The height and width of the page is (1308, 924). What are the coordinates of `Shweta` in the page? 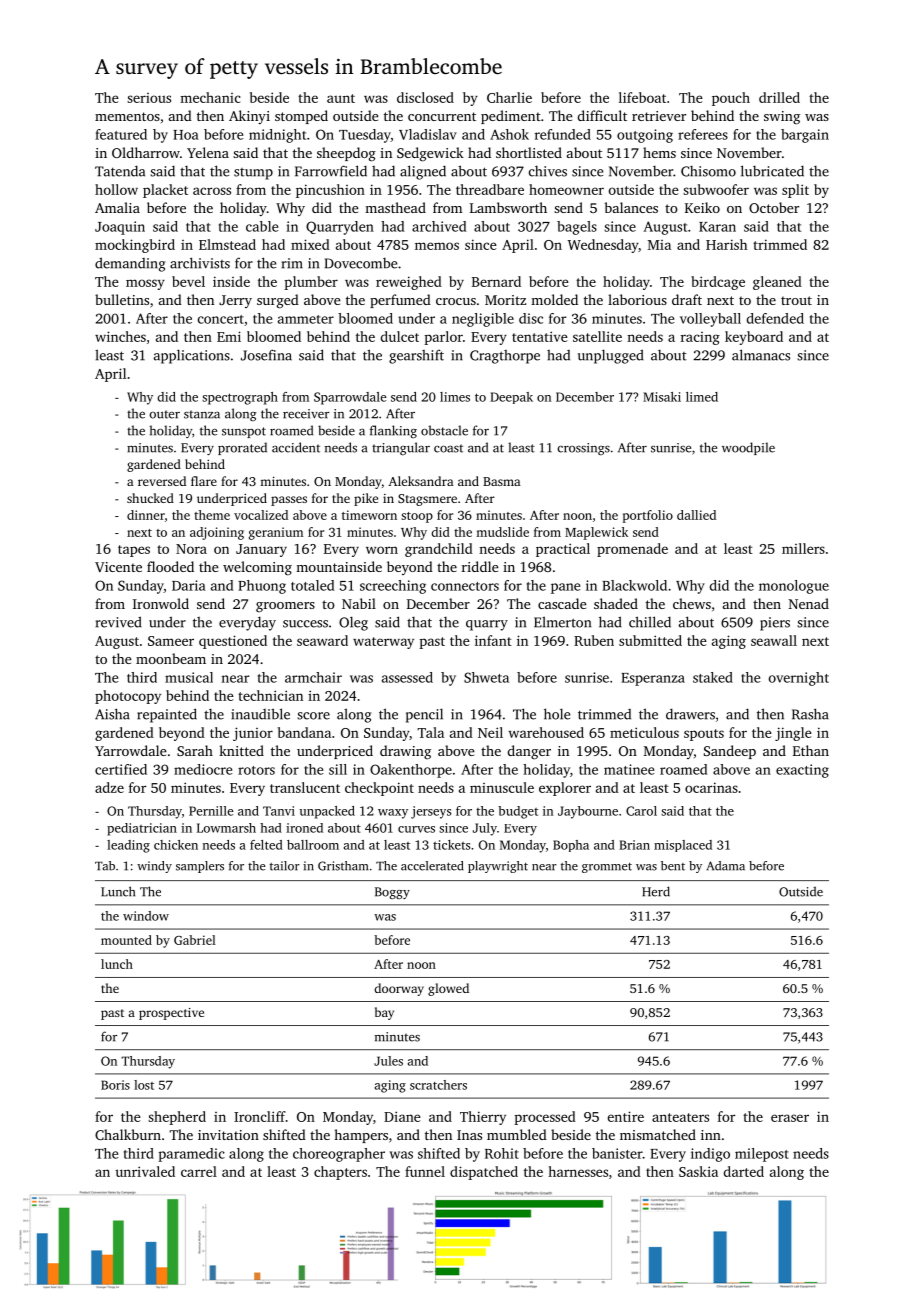 It's located at (486, 677).
